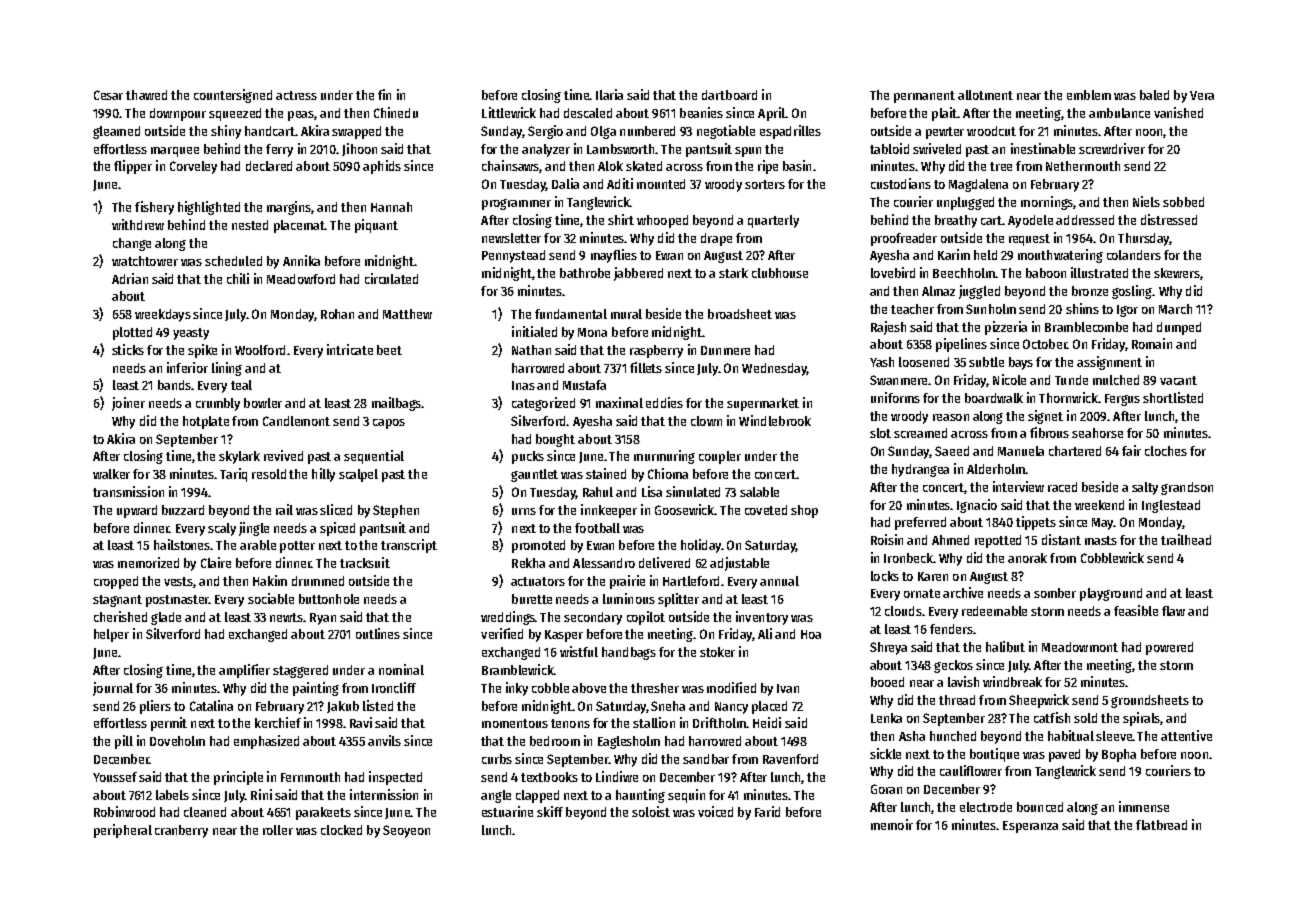  What do you see at coordinates (1101, 540) in the screenshot?
I see `masts` at bounding box center [1101, 540].
